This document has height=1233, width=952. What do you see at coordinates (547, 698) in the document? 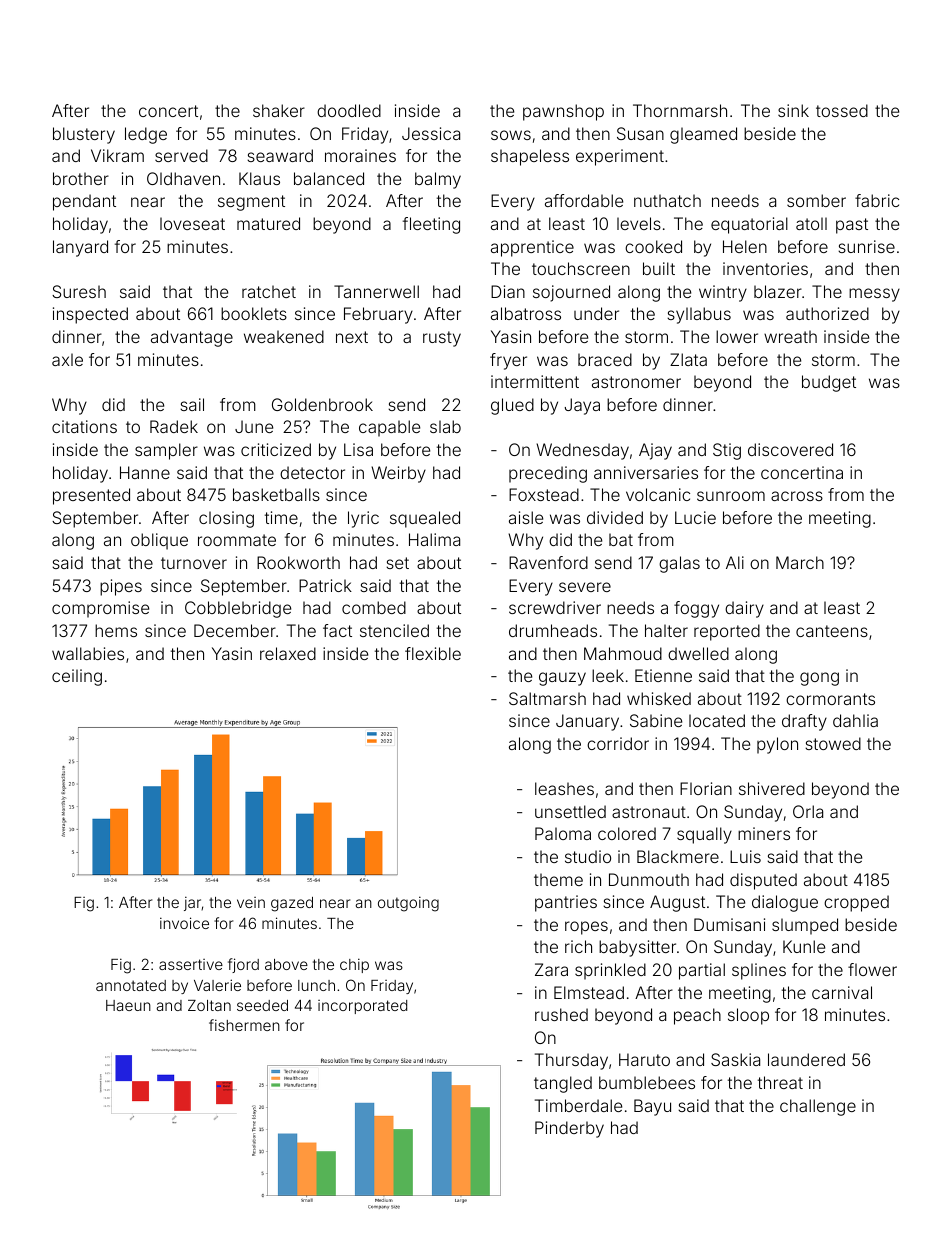
I see `Saltmarsh` at bounding box center [547, 698].
